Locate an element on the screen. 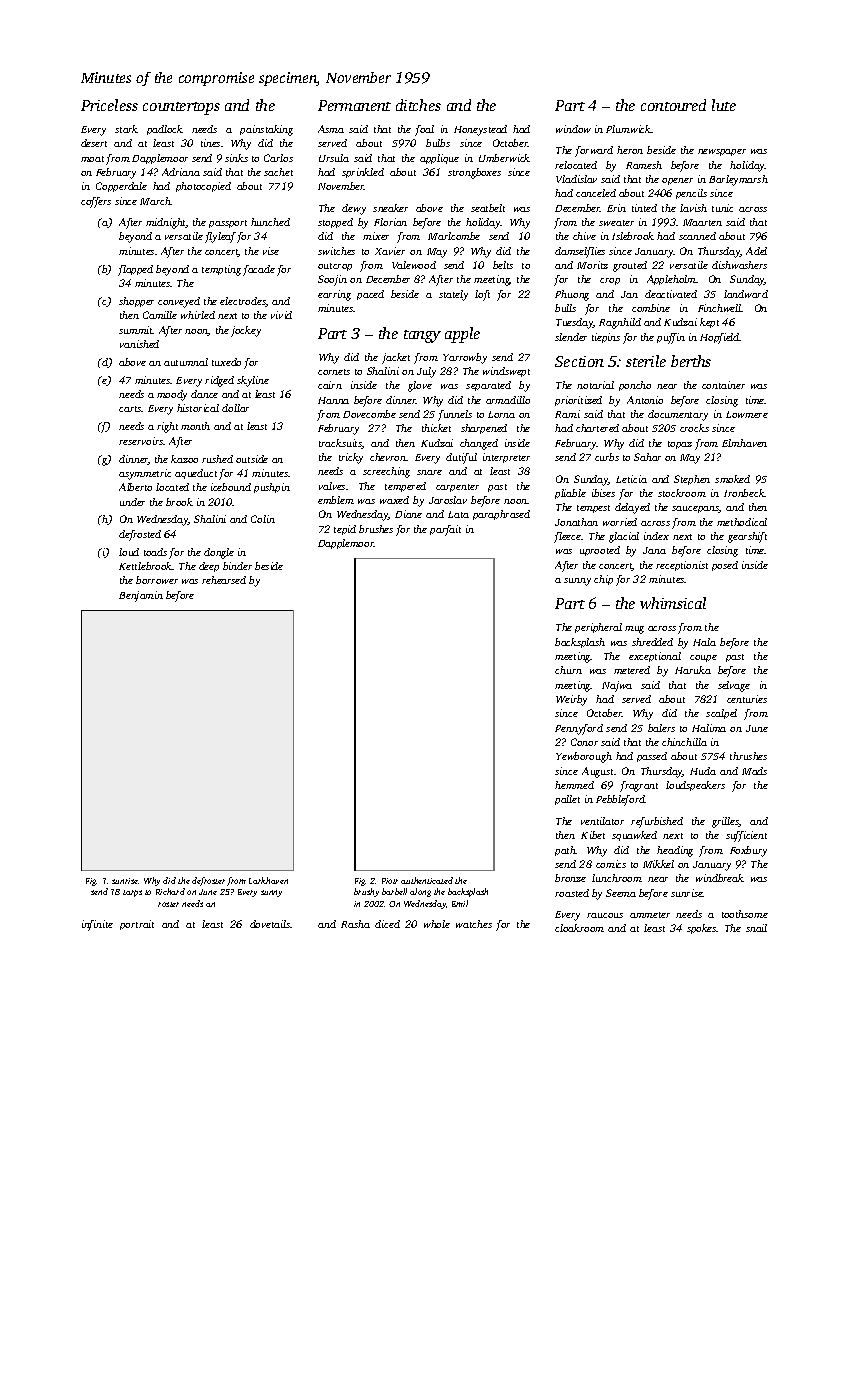 This screenshot has height=1400, width=849. contoured is located at coordinates (673, 105).
